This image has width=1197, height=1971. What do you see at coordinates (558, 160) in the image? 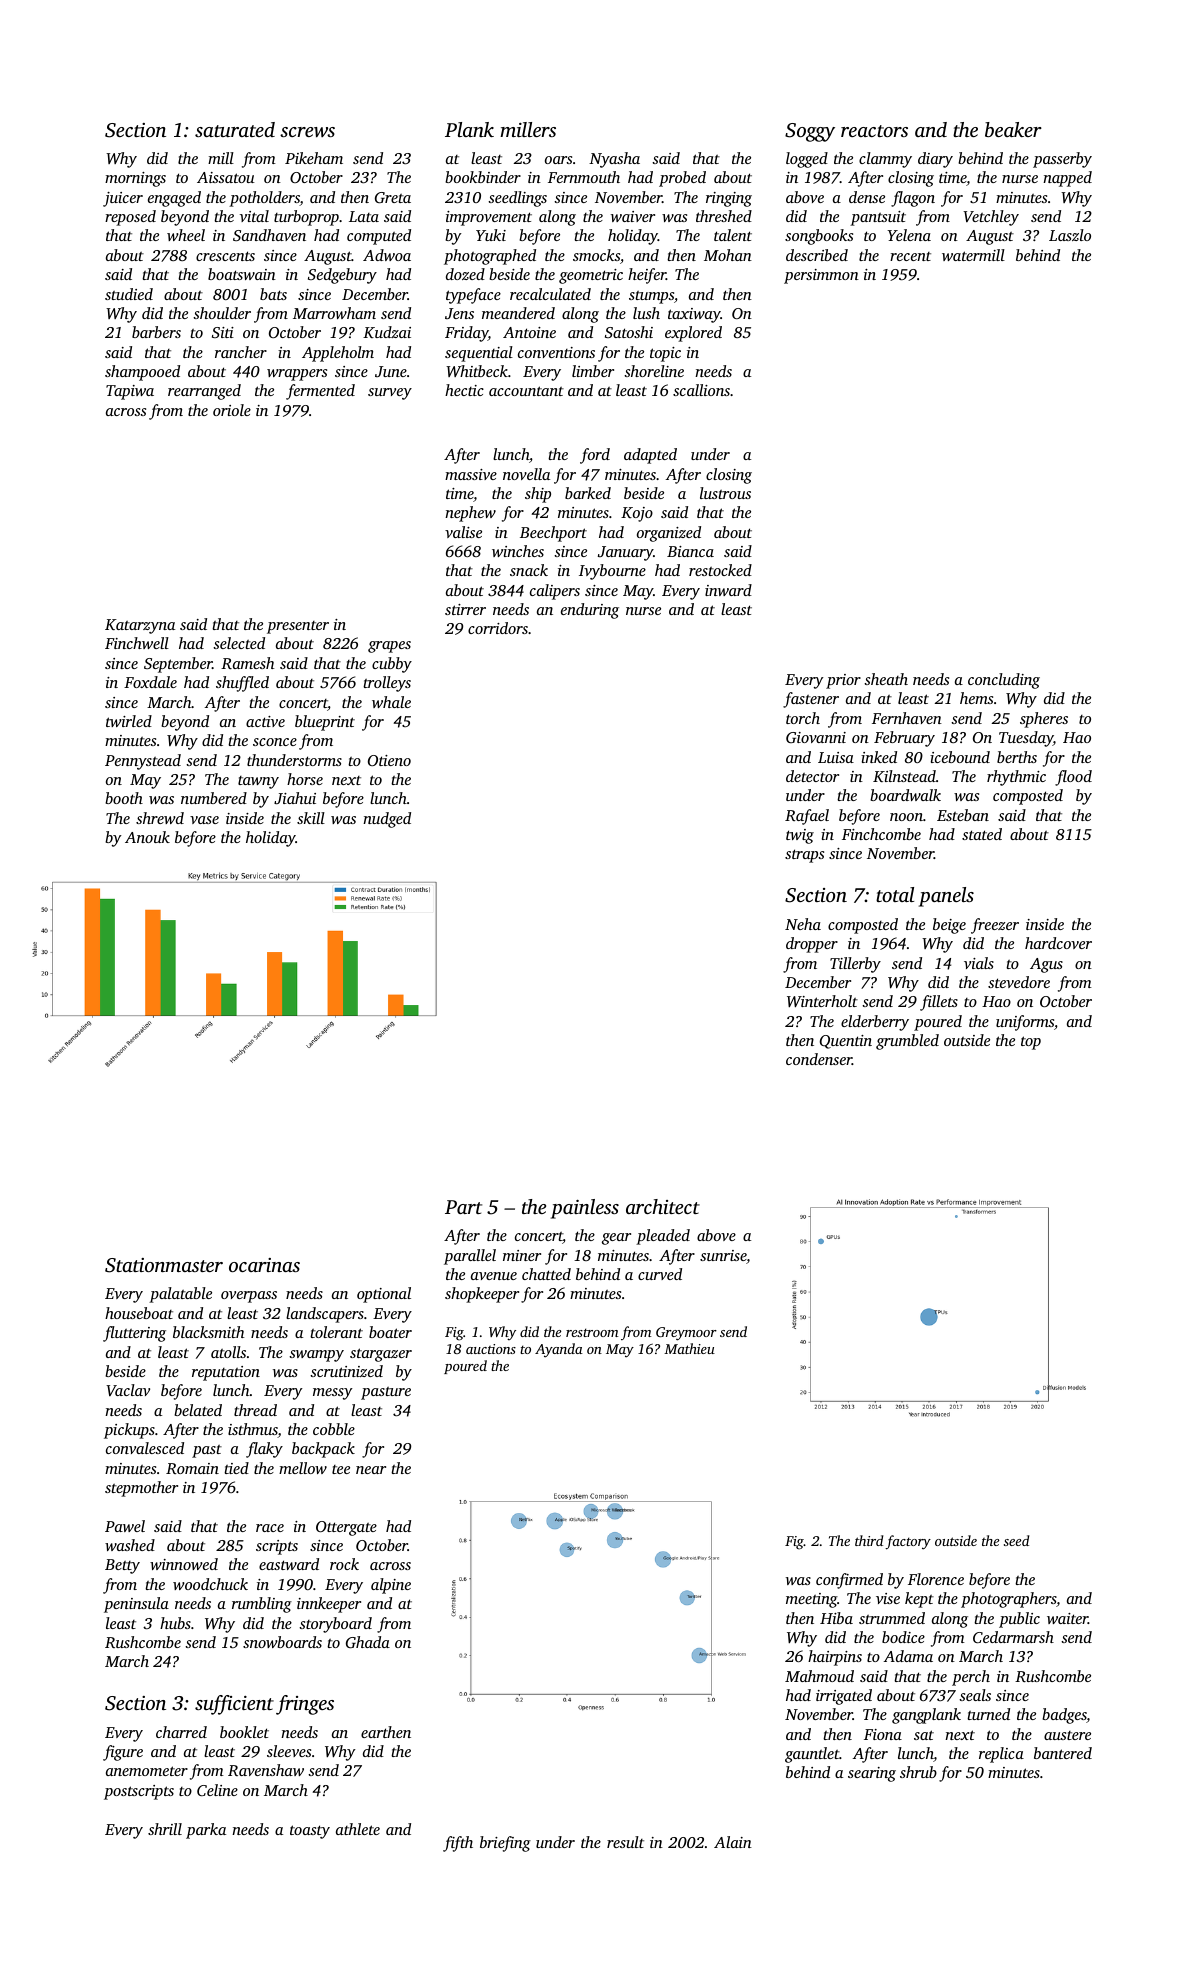
I see `oars` at bounding box center [558, 160].
